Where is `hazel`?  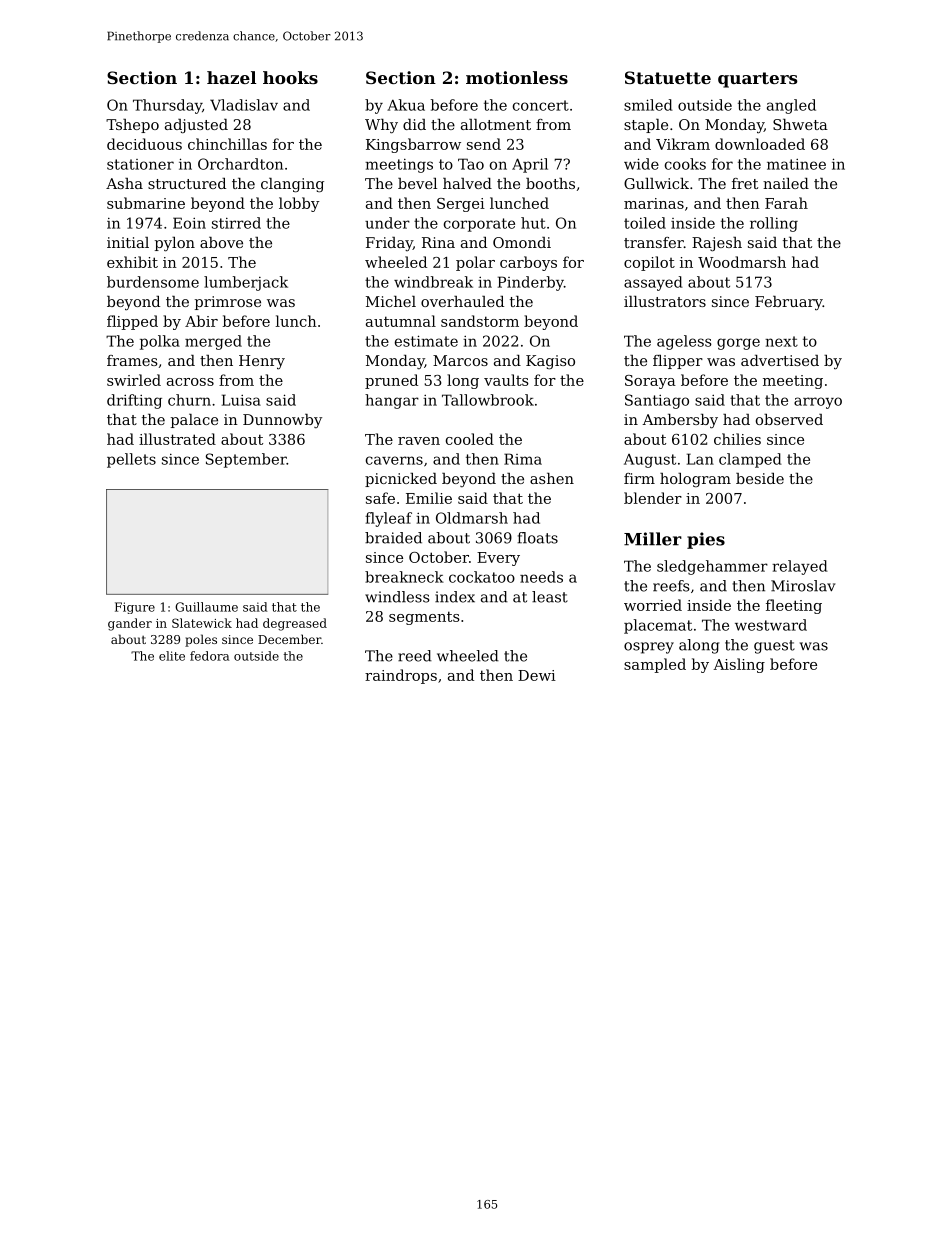 hazel is located at coordinates (231, 77).
